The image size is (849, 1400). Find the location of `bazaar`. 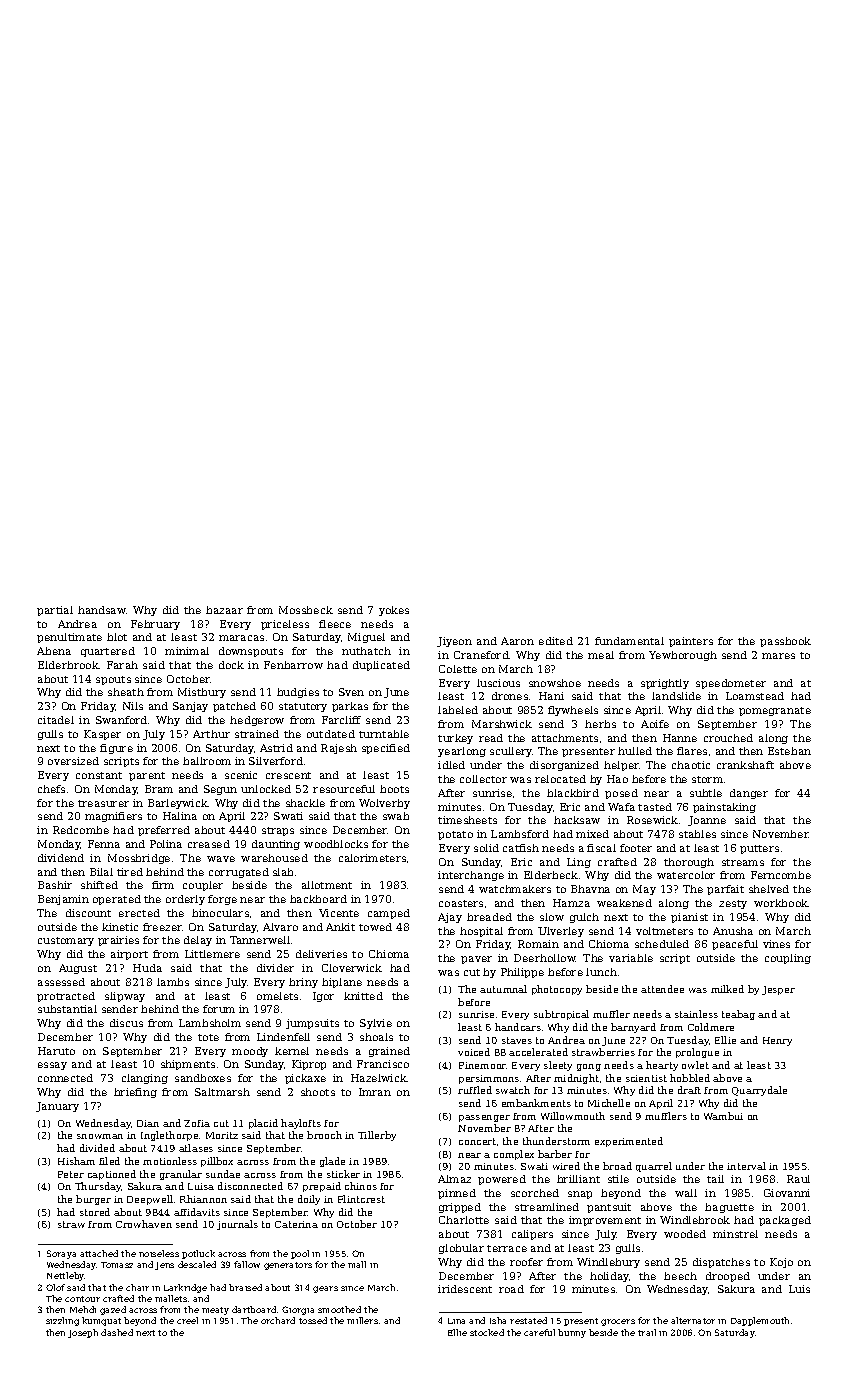

bazaar is located at coordinates (224, 610).
